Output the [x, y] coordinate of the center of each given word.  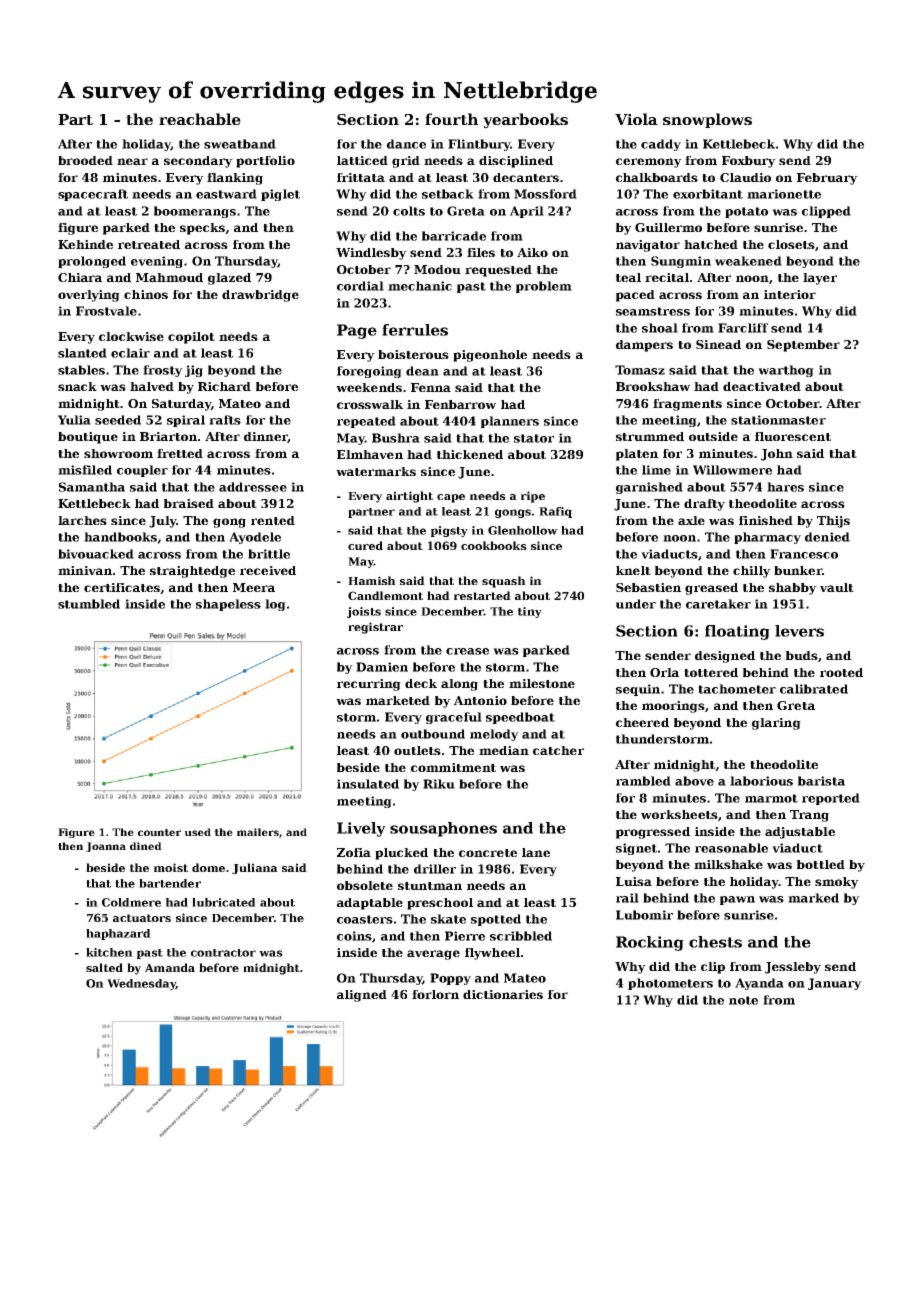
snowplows [707, 120]
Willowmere [732, 470]
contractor [223, 953]
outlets [417, 750]
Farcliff [743, 328]
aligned [362, 996]
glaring [776, 724]
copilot [191, 338]
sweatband [240, 144]
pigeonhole [490, 356]
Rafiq [555, 512]
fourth [451, 119]
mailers [258, 832]
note [743, 1000]
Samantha [92, 487]
